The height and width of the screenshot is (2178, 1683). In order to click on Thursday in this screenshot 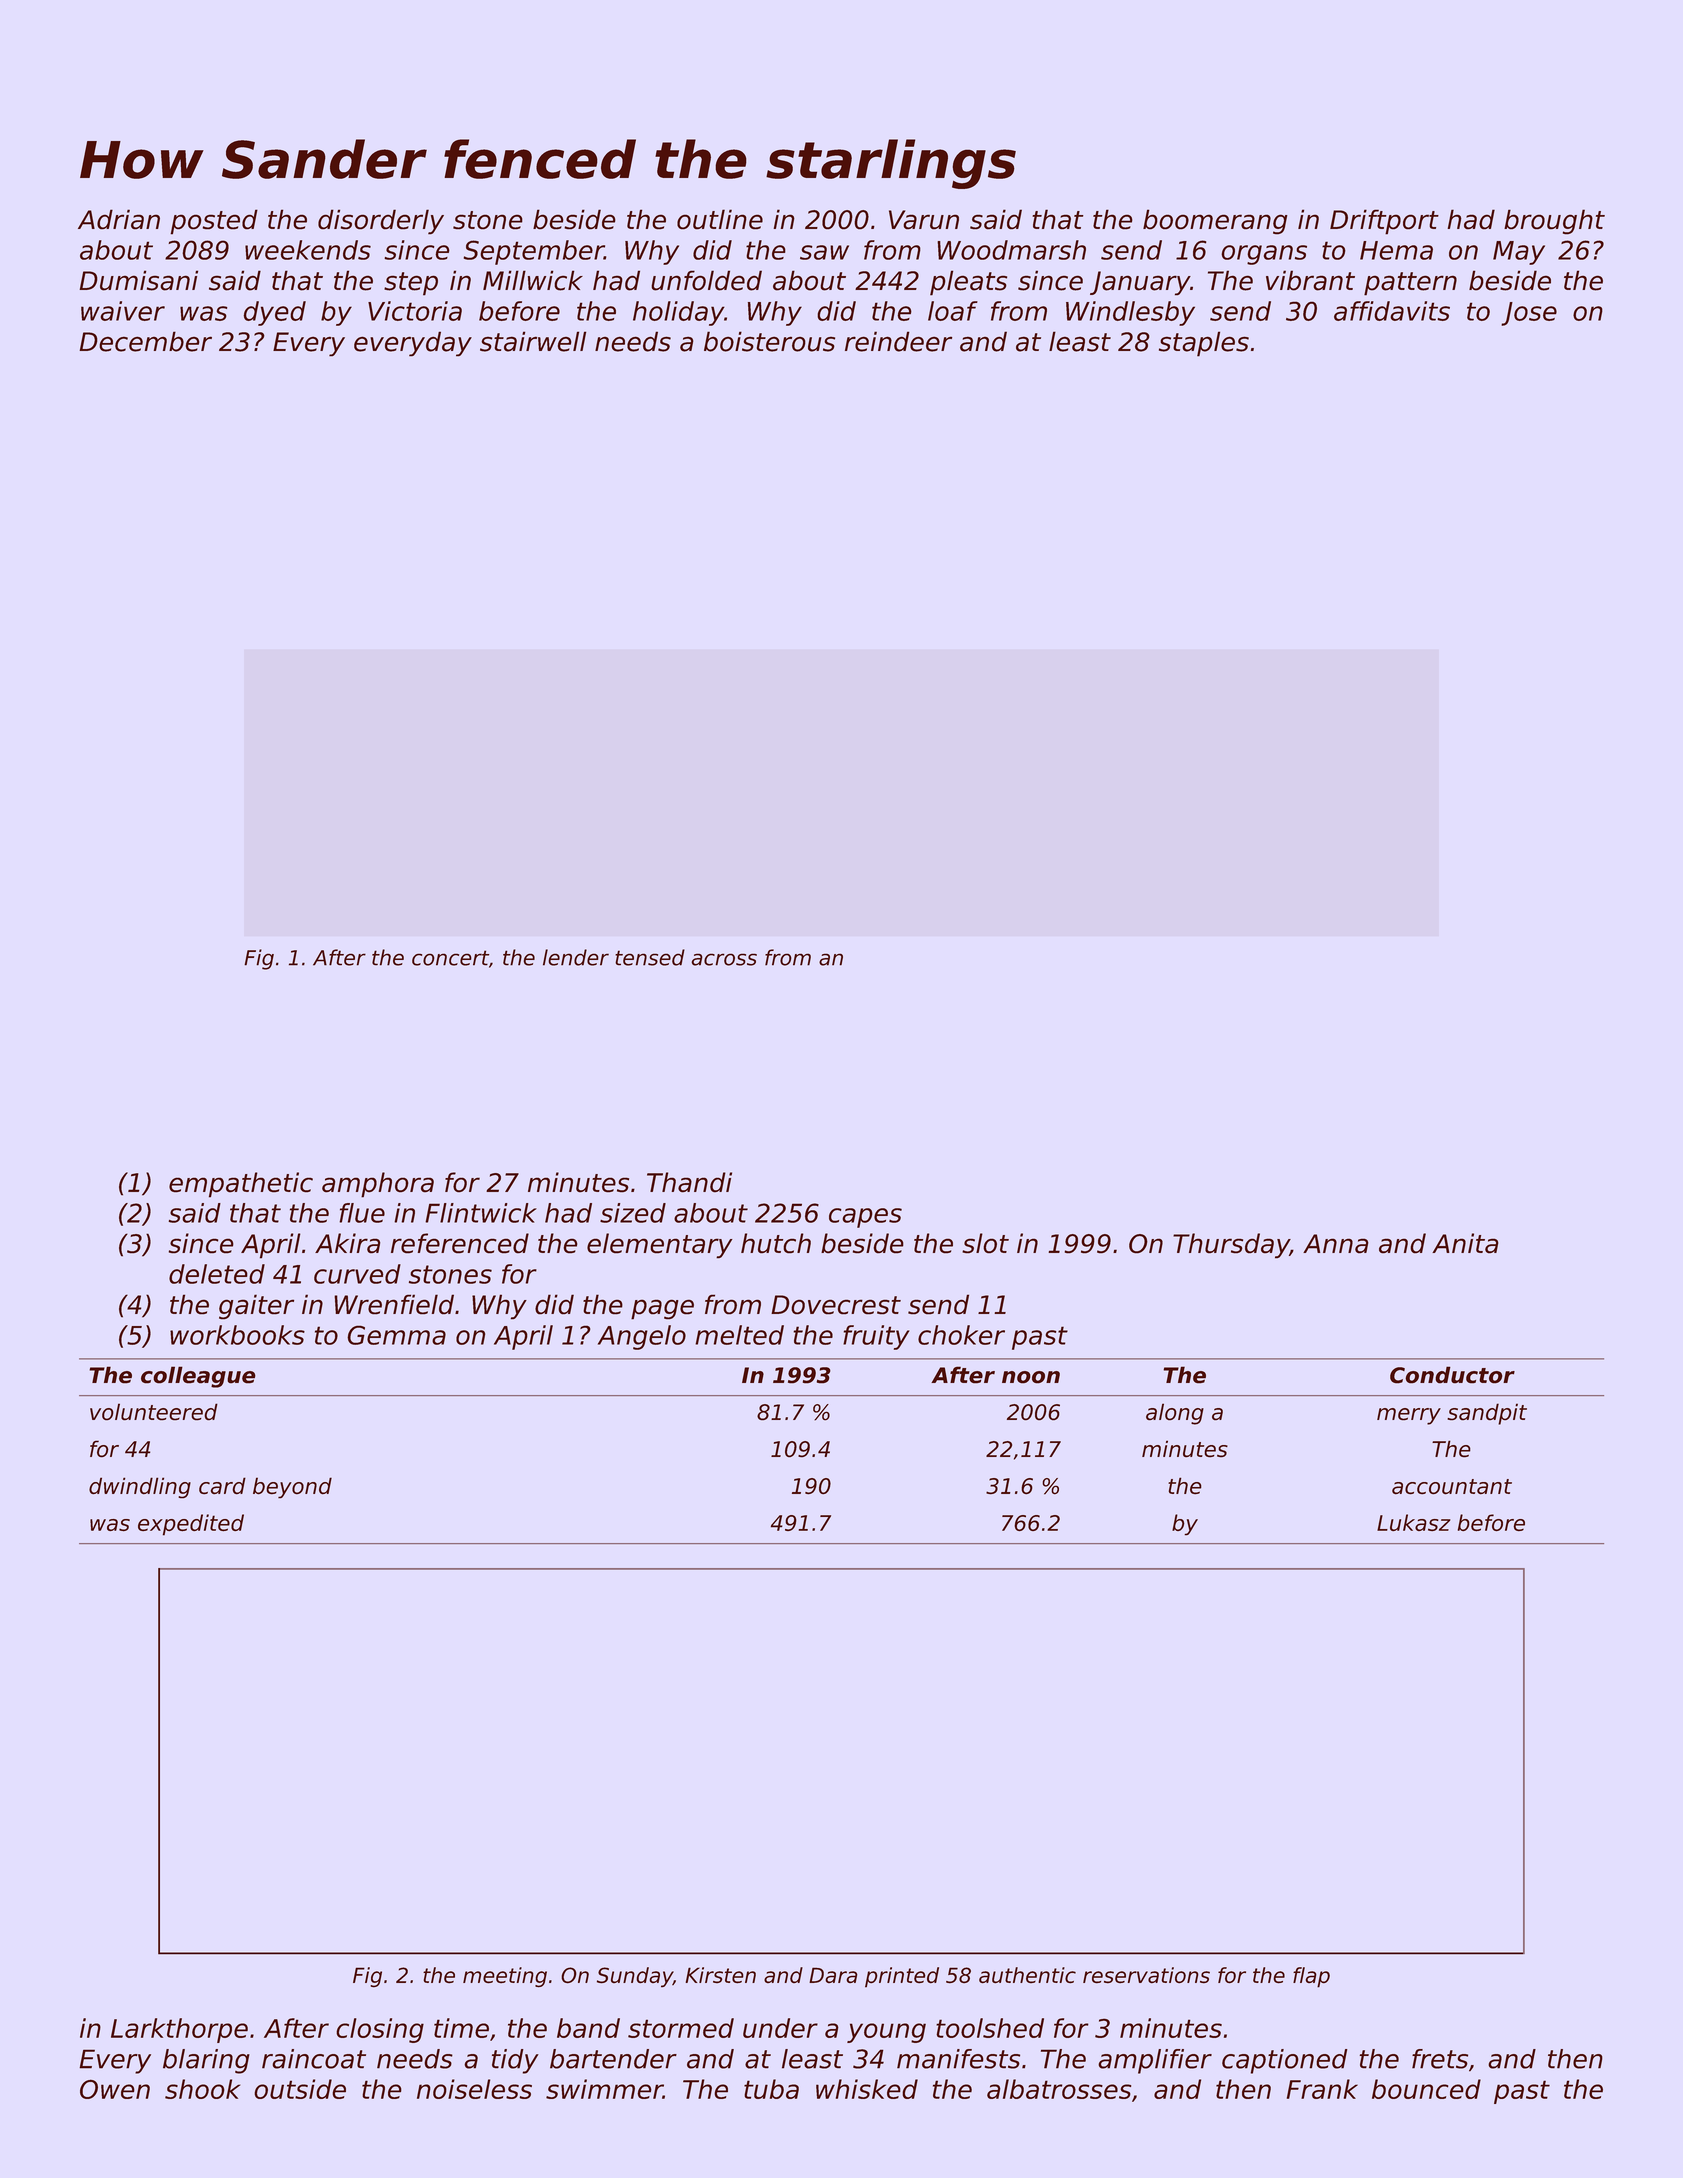, I will do `click(1231, 1246)`.
